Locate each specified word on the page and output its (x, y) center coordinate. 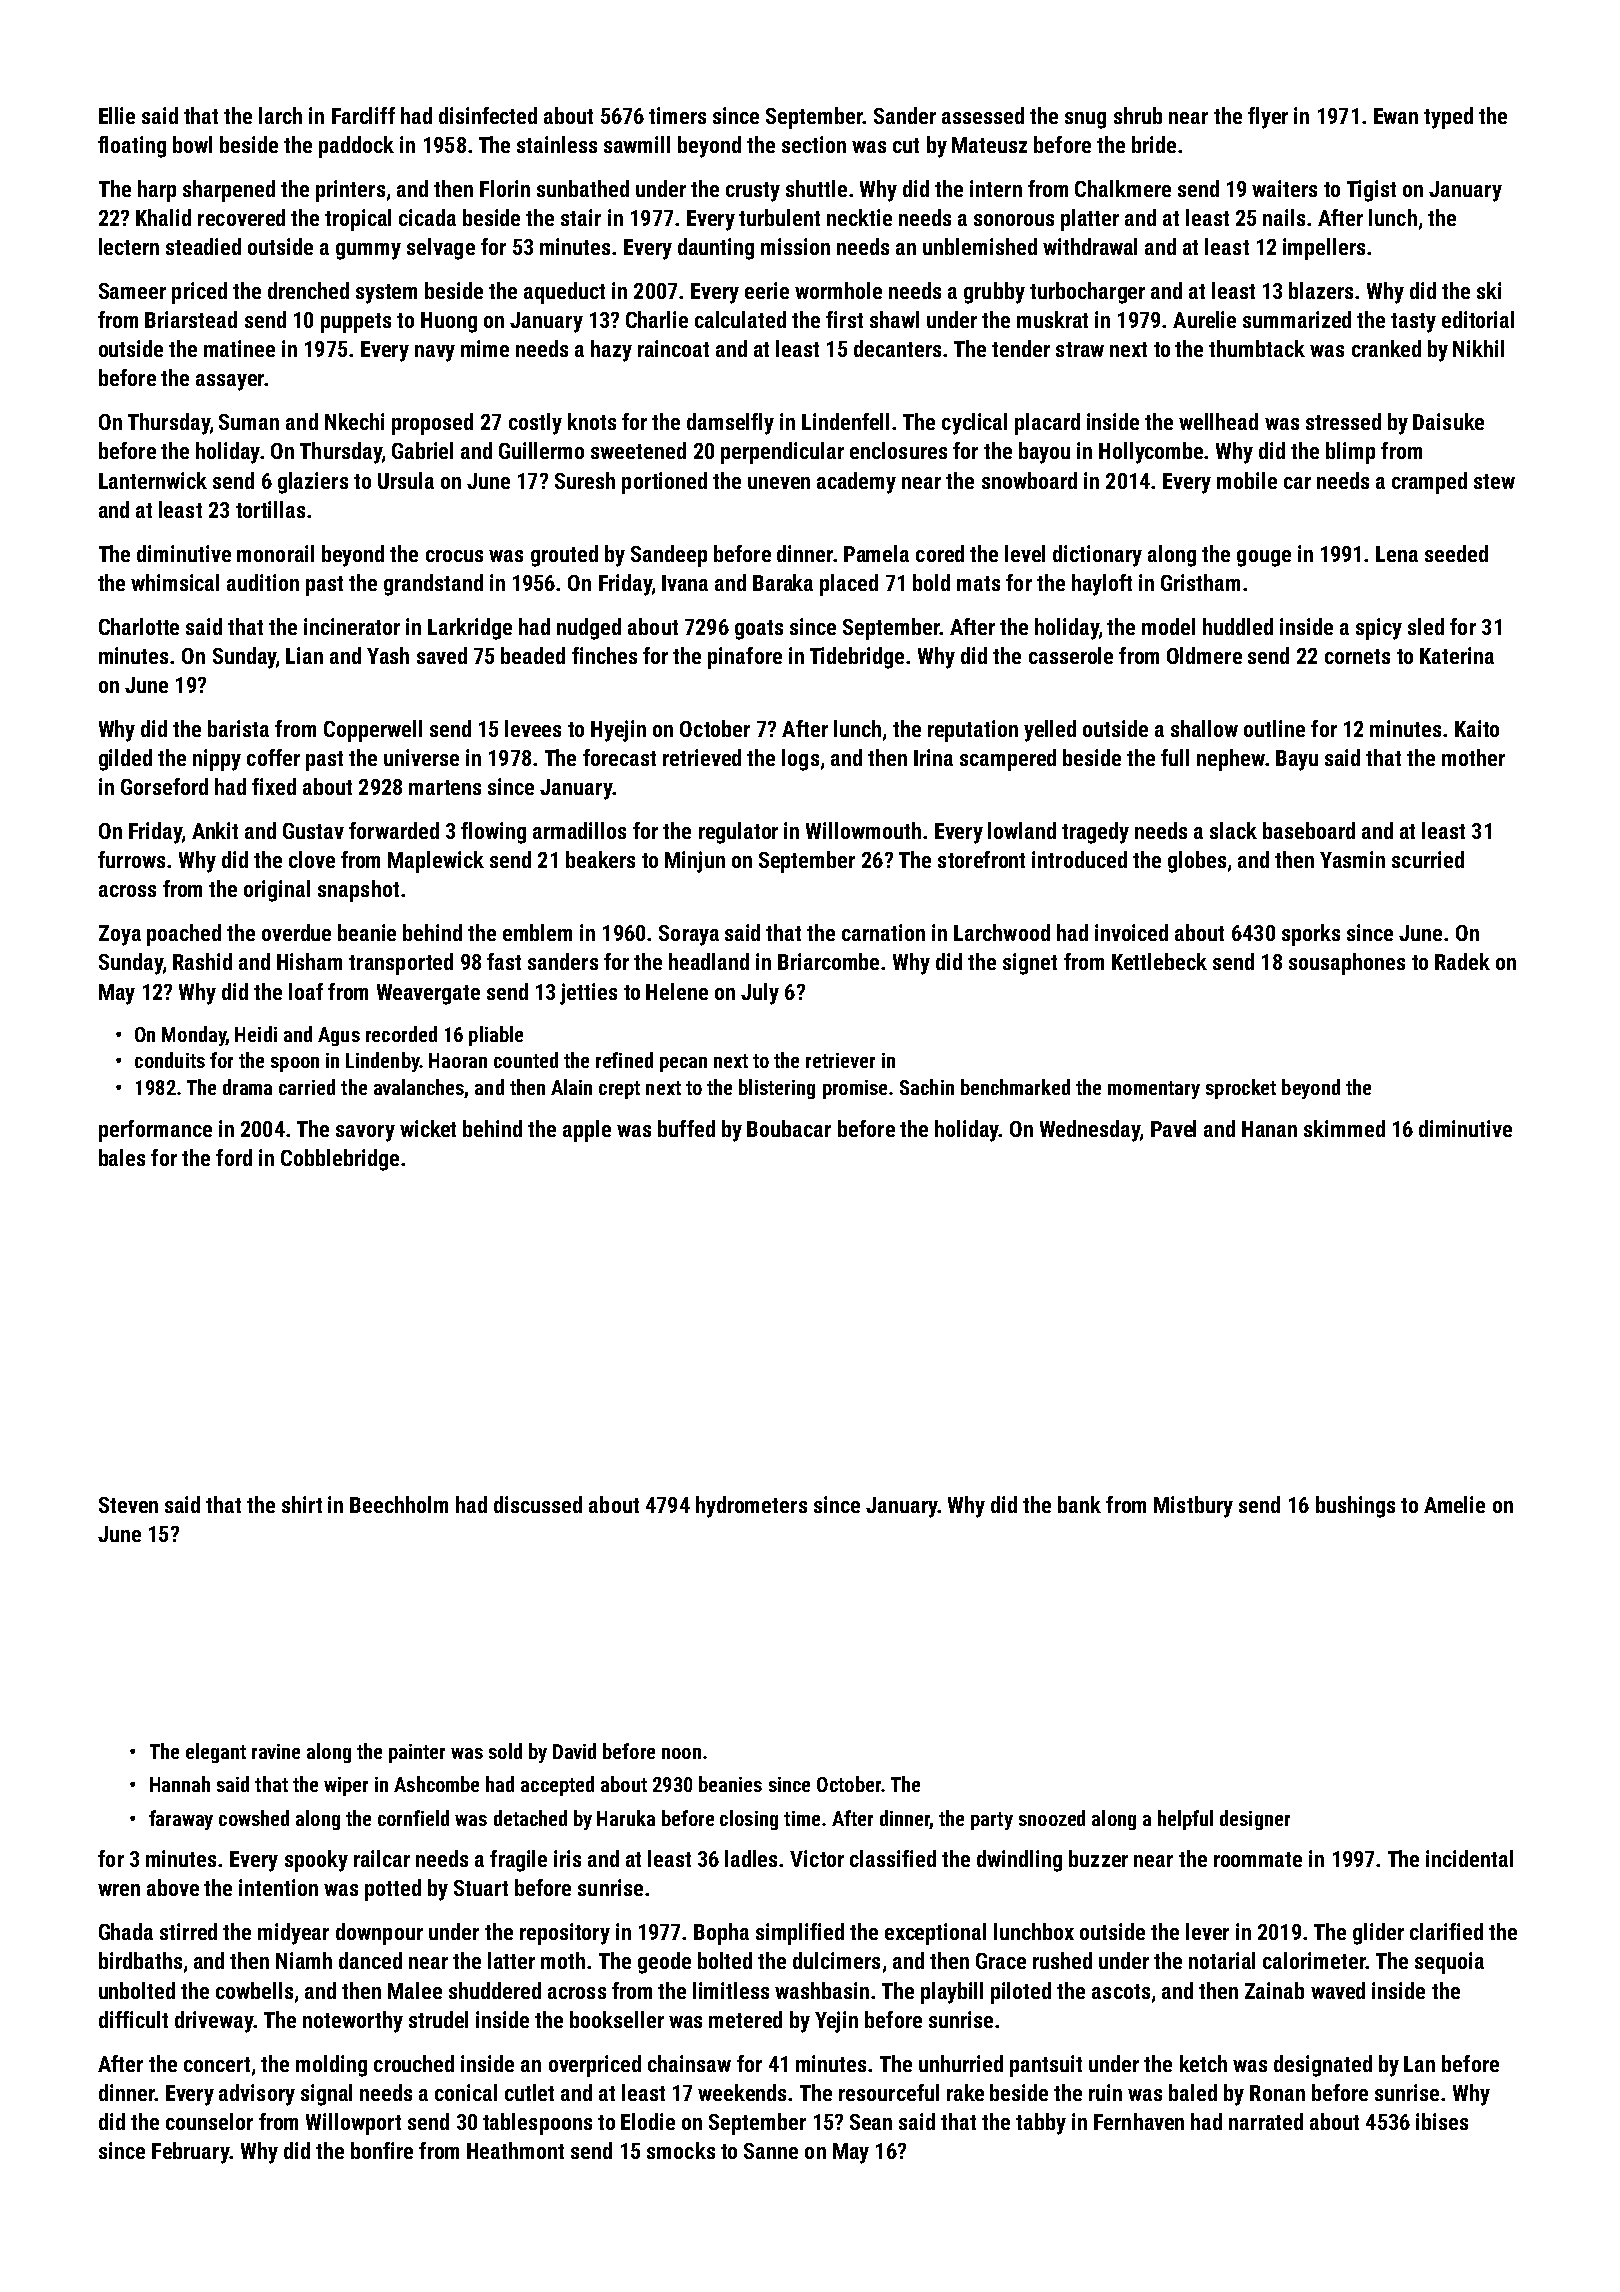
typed (1448, 118)
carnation (883, 932)
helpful (1185, 1820)
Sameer (132, 291)
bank (1079, 1504)
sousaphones (1347, 964)
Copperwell (373, 731)
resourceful (889, 2092)
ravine (276, 1751)
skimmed (1344, 1128)
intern (996, 188)
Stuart (481, 1888)
